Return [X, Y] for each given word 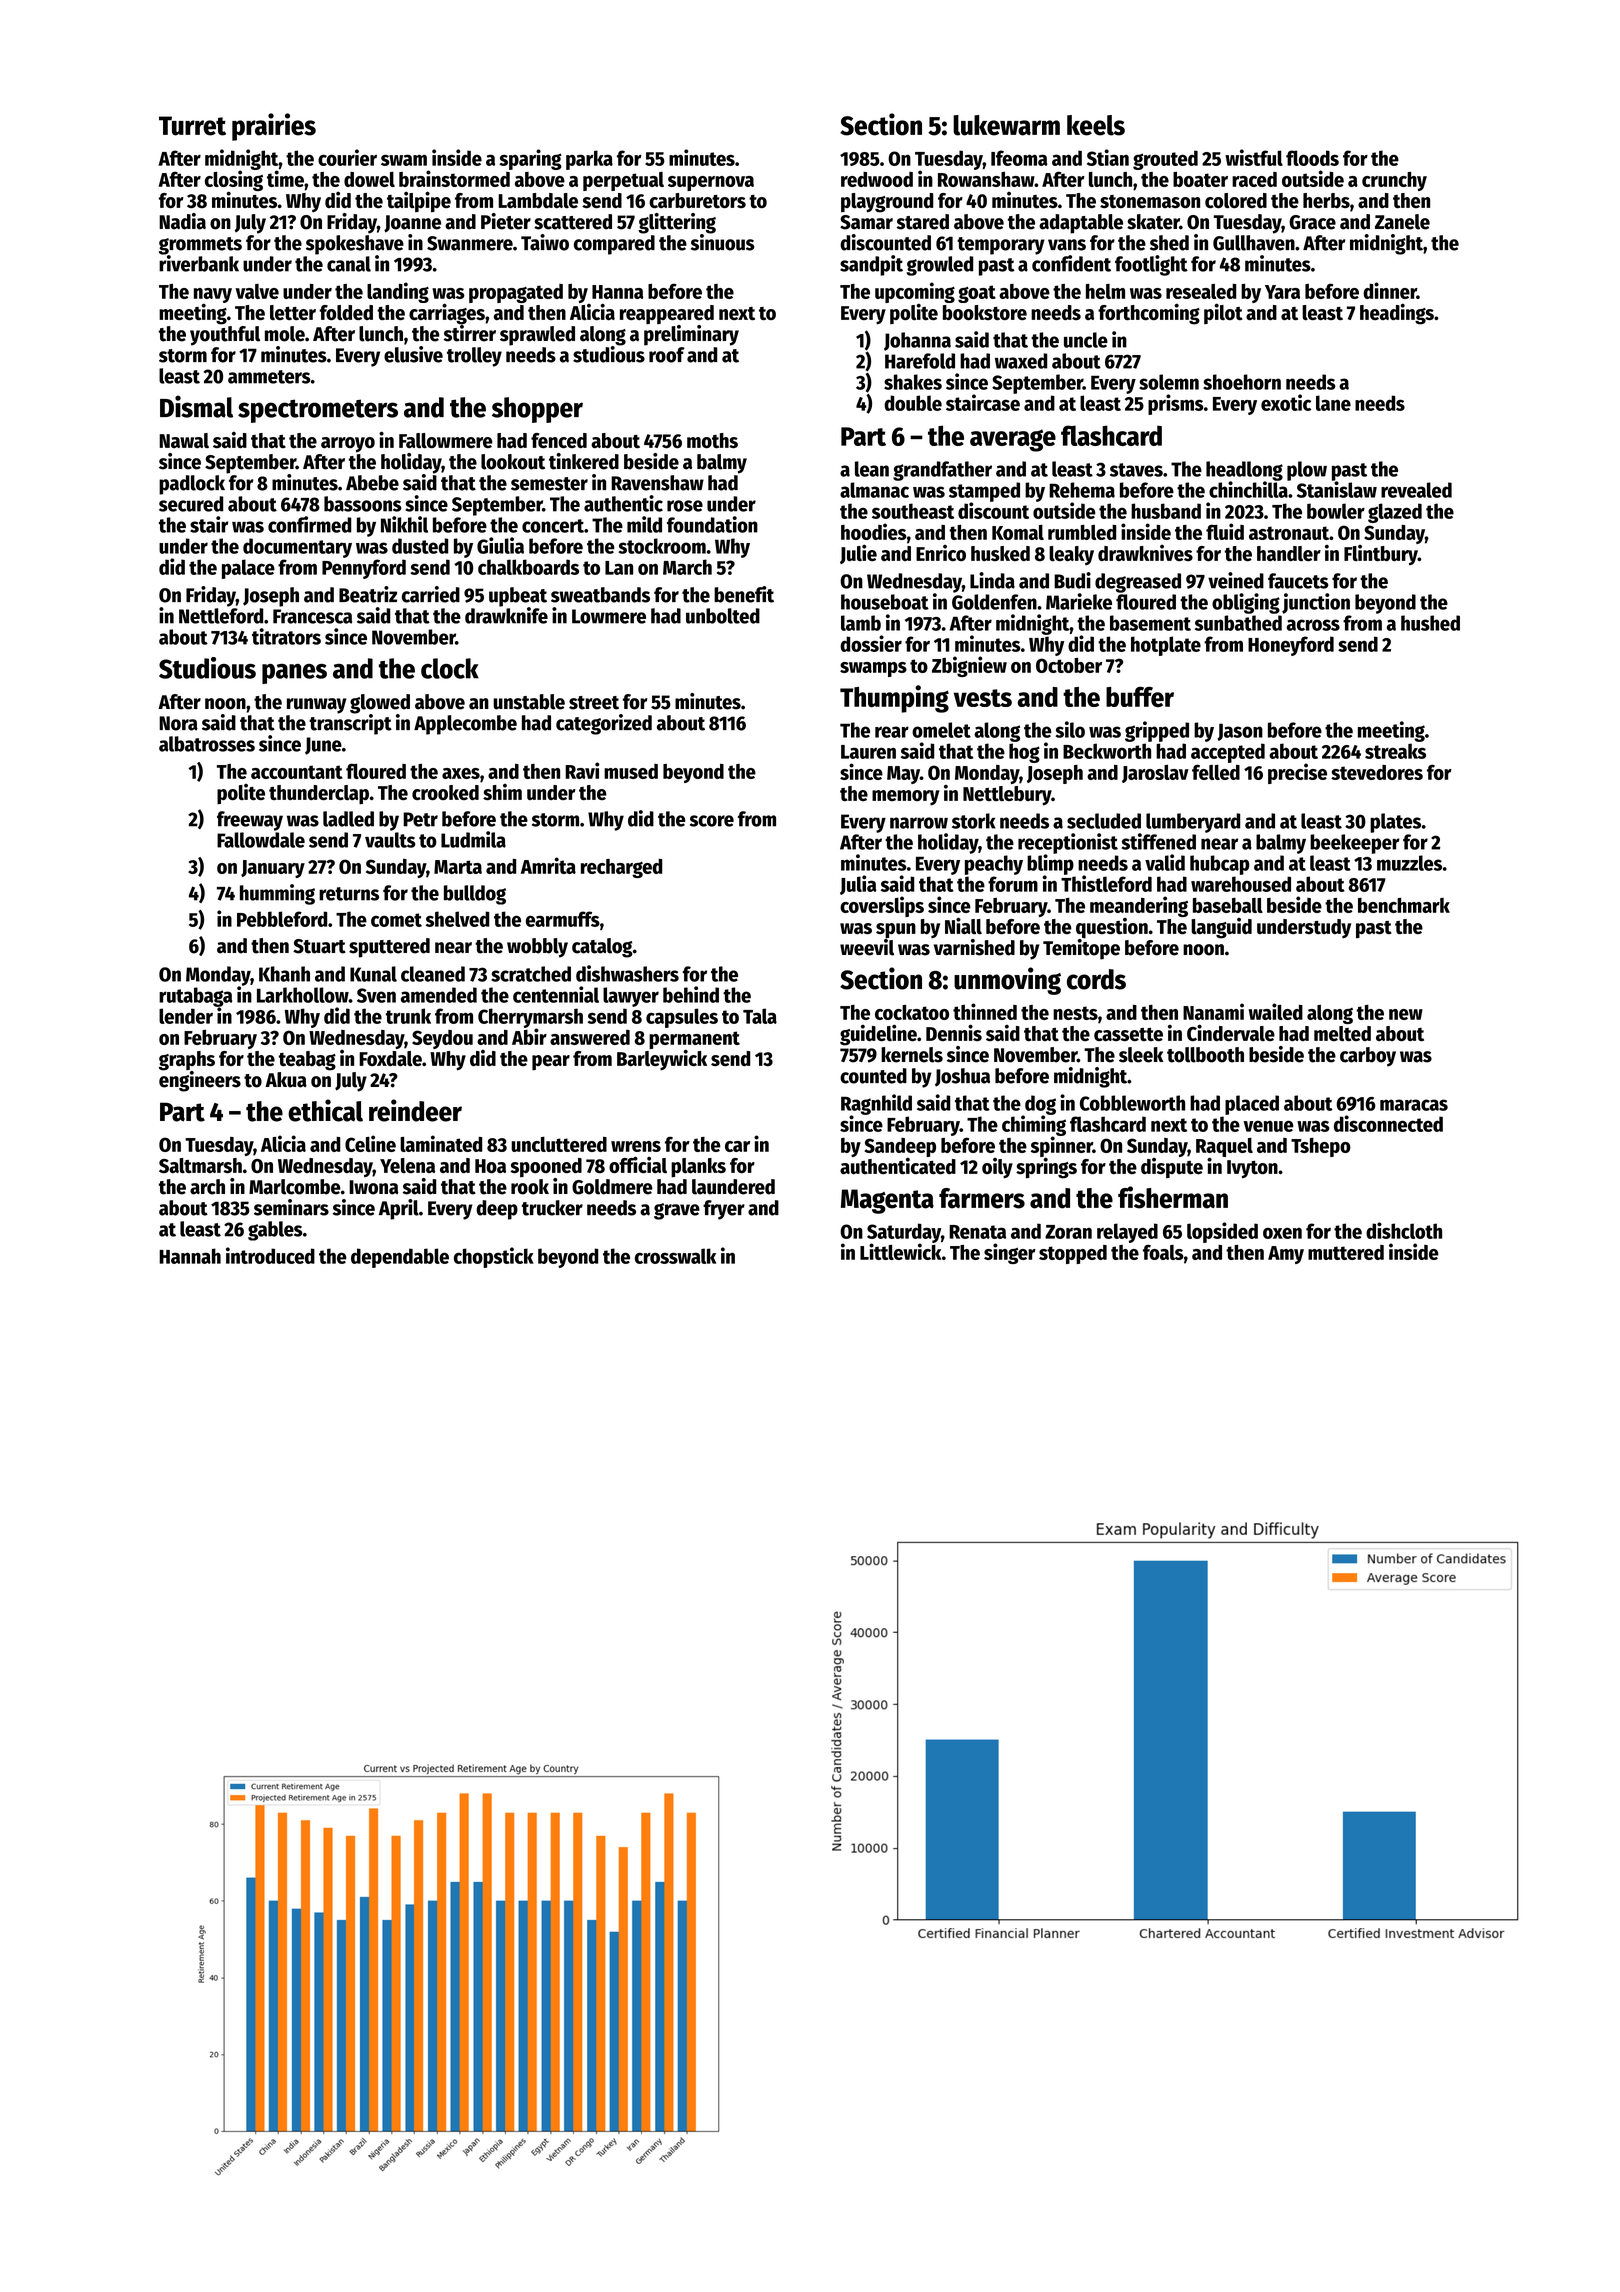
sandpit [871, 265]
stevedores [1377, 772]
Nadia [182, 221]
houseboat [885, 602]
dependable [400, 1258]
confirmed [309, 524]
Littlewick [900, 1251]
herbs [1326, 200]
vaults [390, 840]
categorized [604, 724]
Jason [1240, 732]
